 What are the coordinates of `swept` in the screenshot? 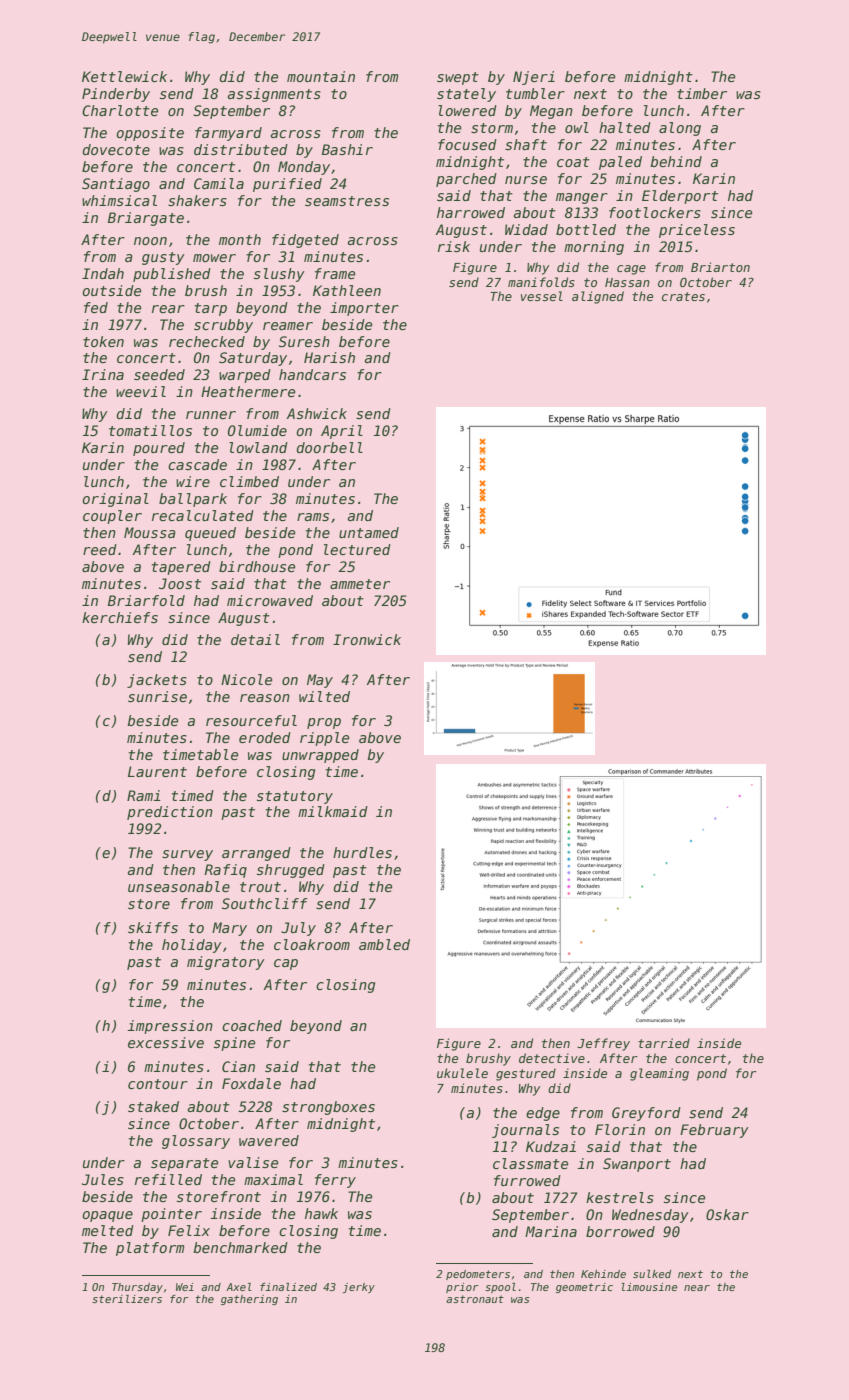 It's located at (458, 78).
